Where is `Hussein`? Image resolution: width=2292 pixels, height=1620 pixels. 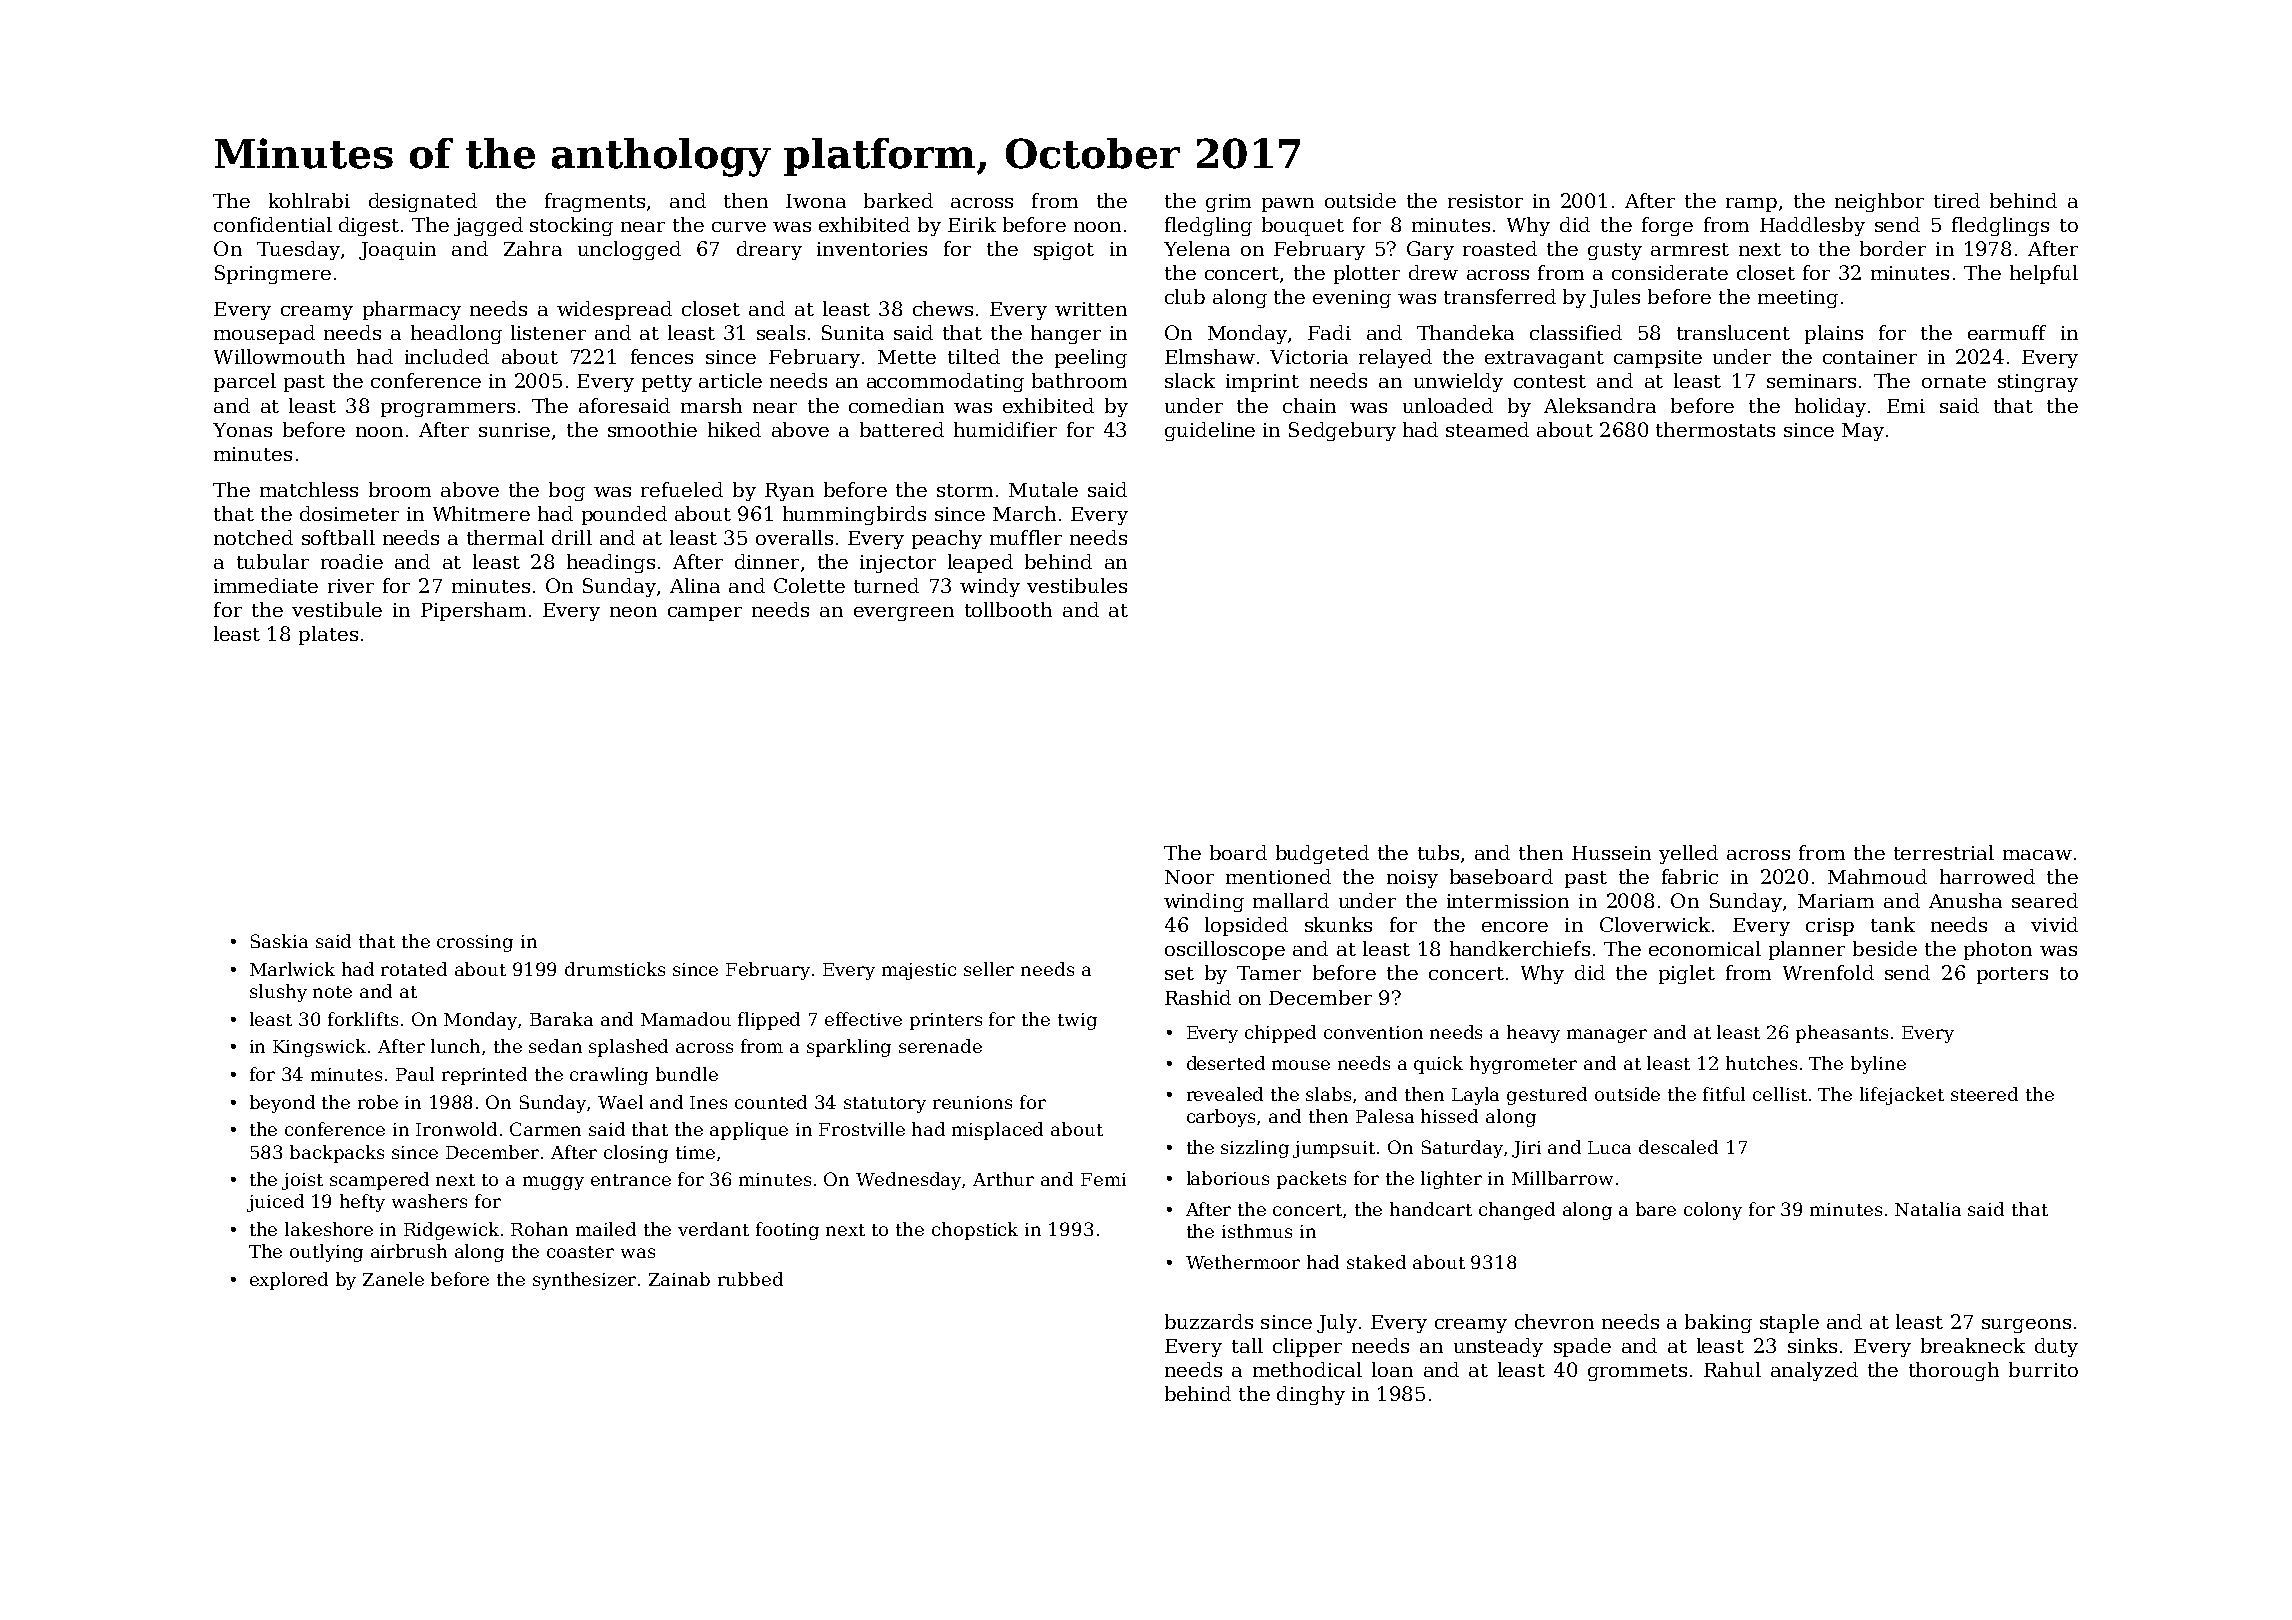 Hussein is located at coordinates (1611, 853).
